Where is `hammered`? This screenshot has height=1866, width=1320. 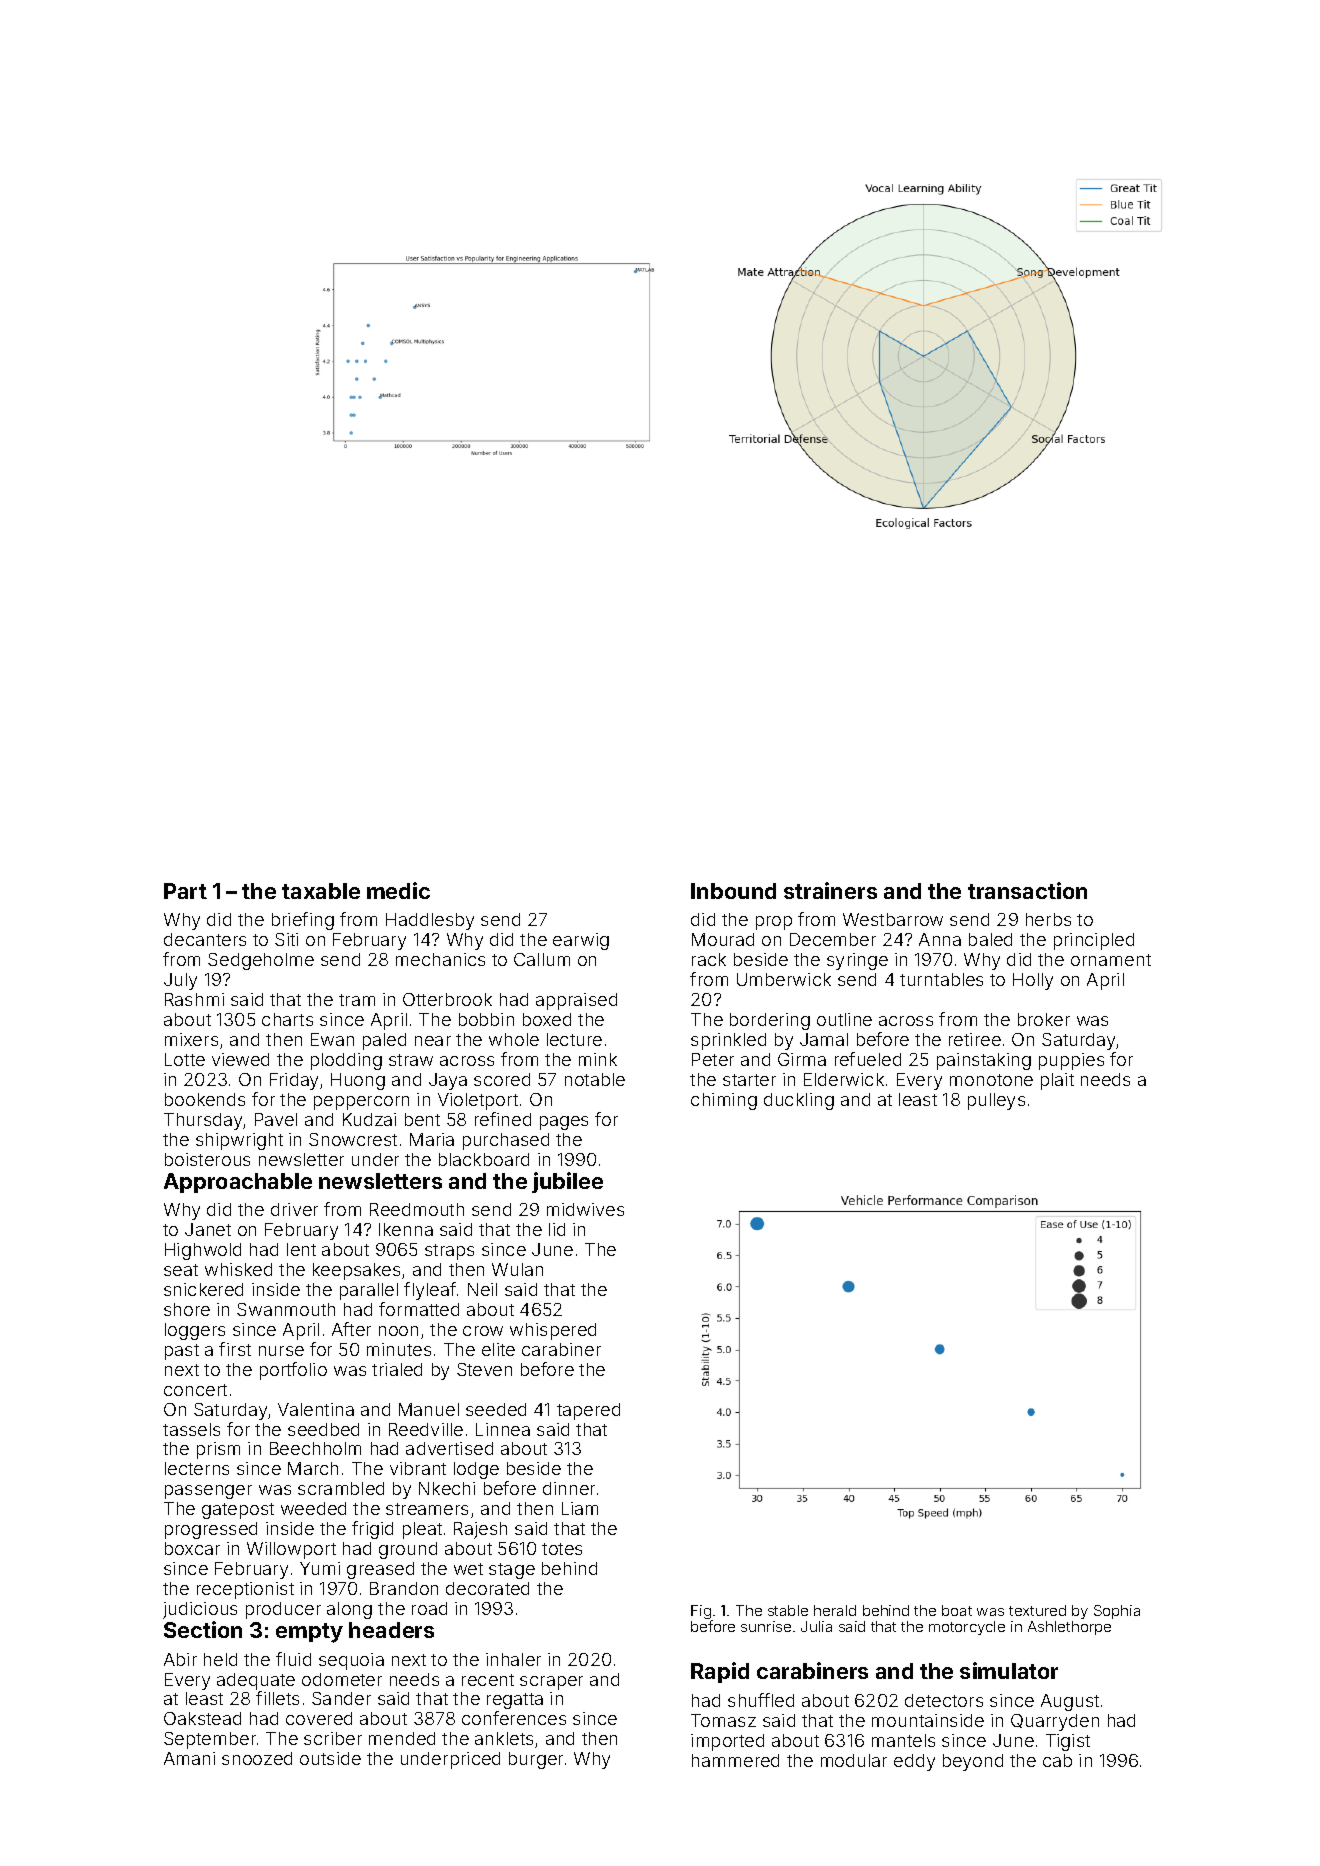
hammered is located at coordinates (735, 1760).
